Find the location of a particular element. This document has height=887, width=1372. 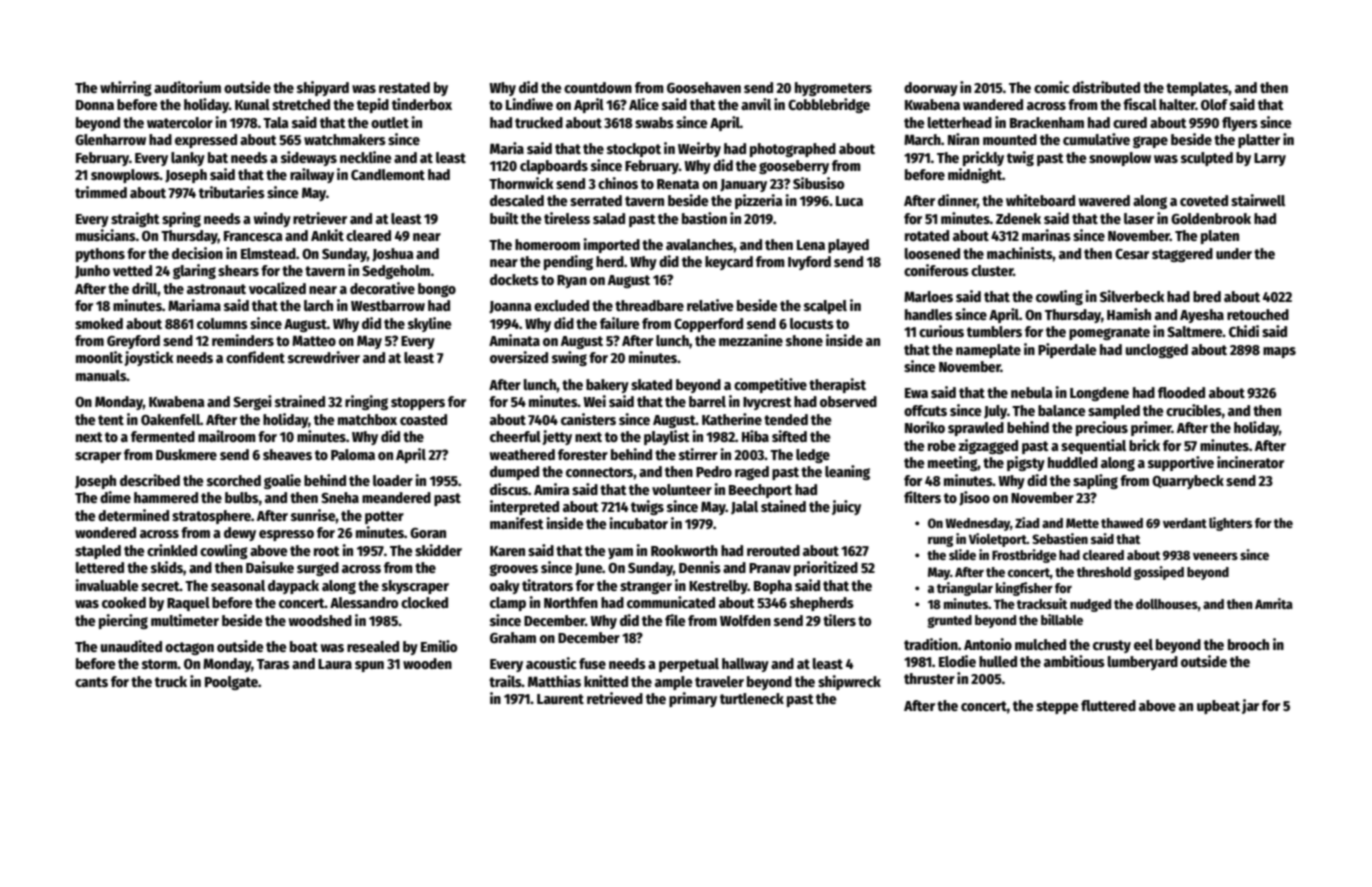

verdant is located at coordinates (1185, 523).
